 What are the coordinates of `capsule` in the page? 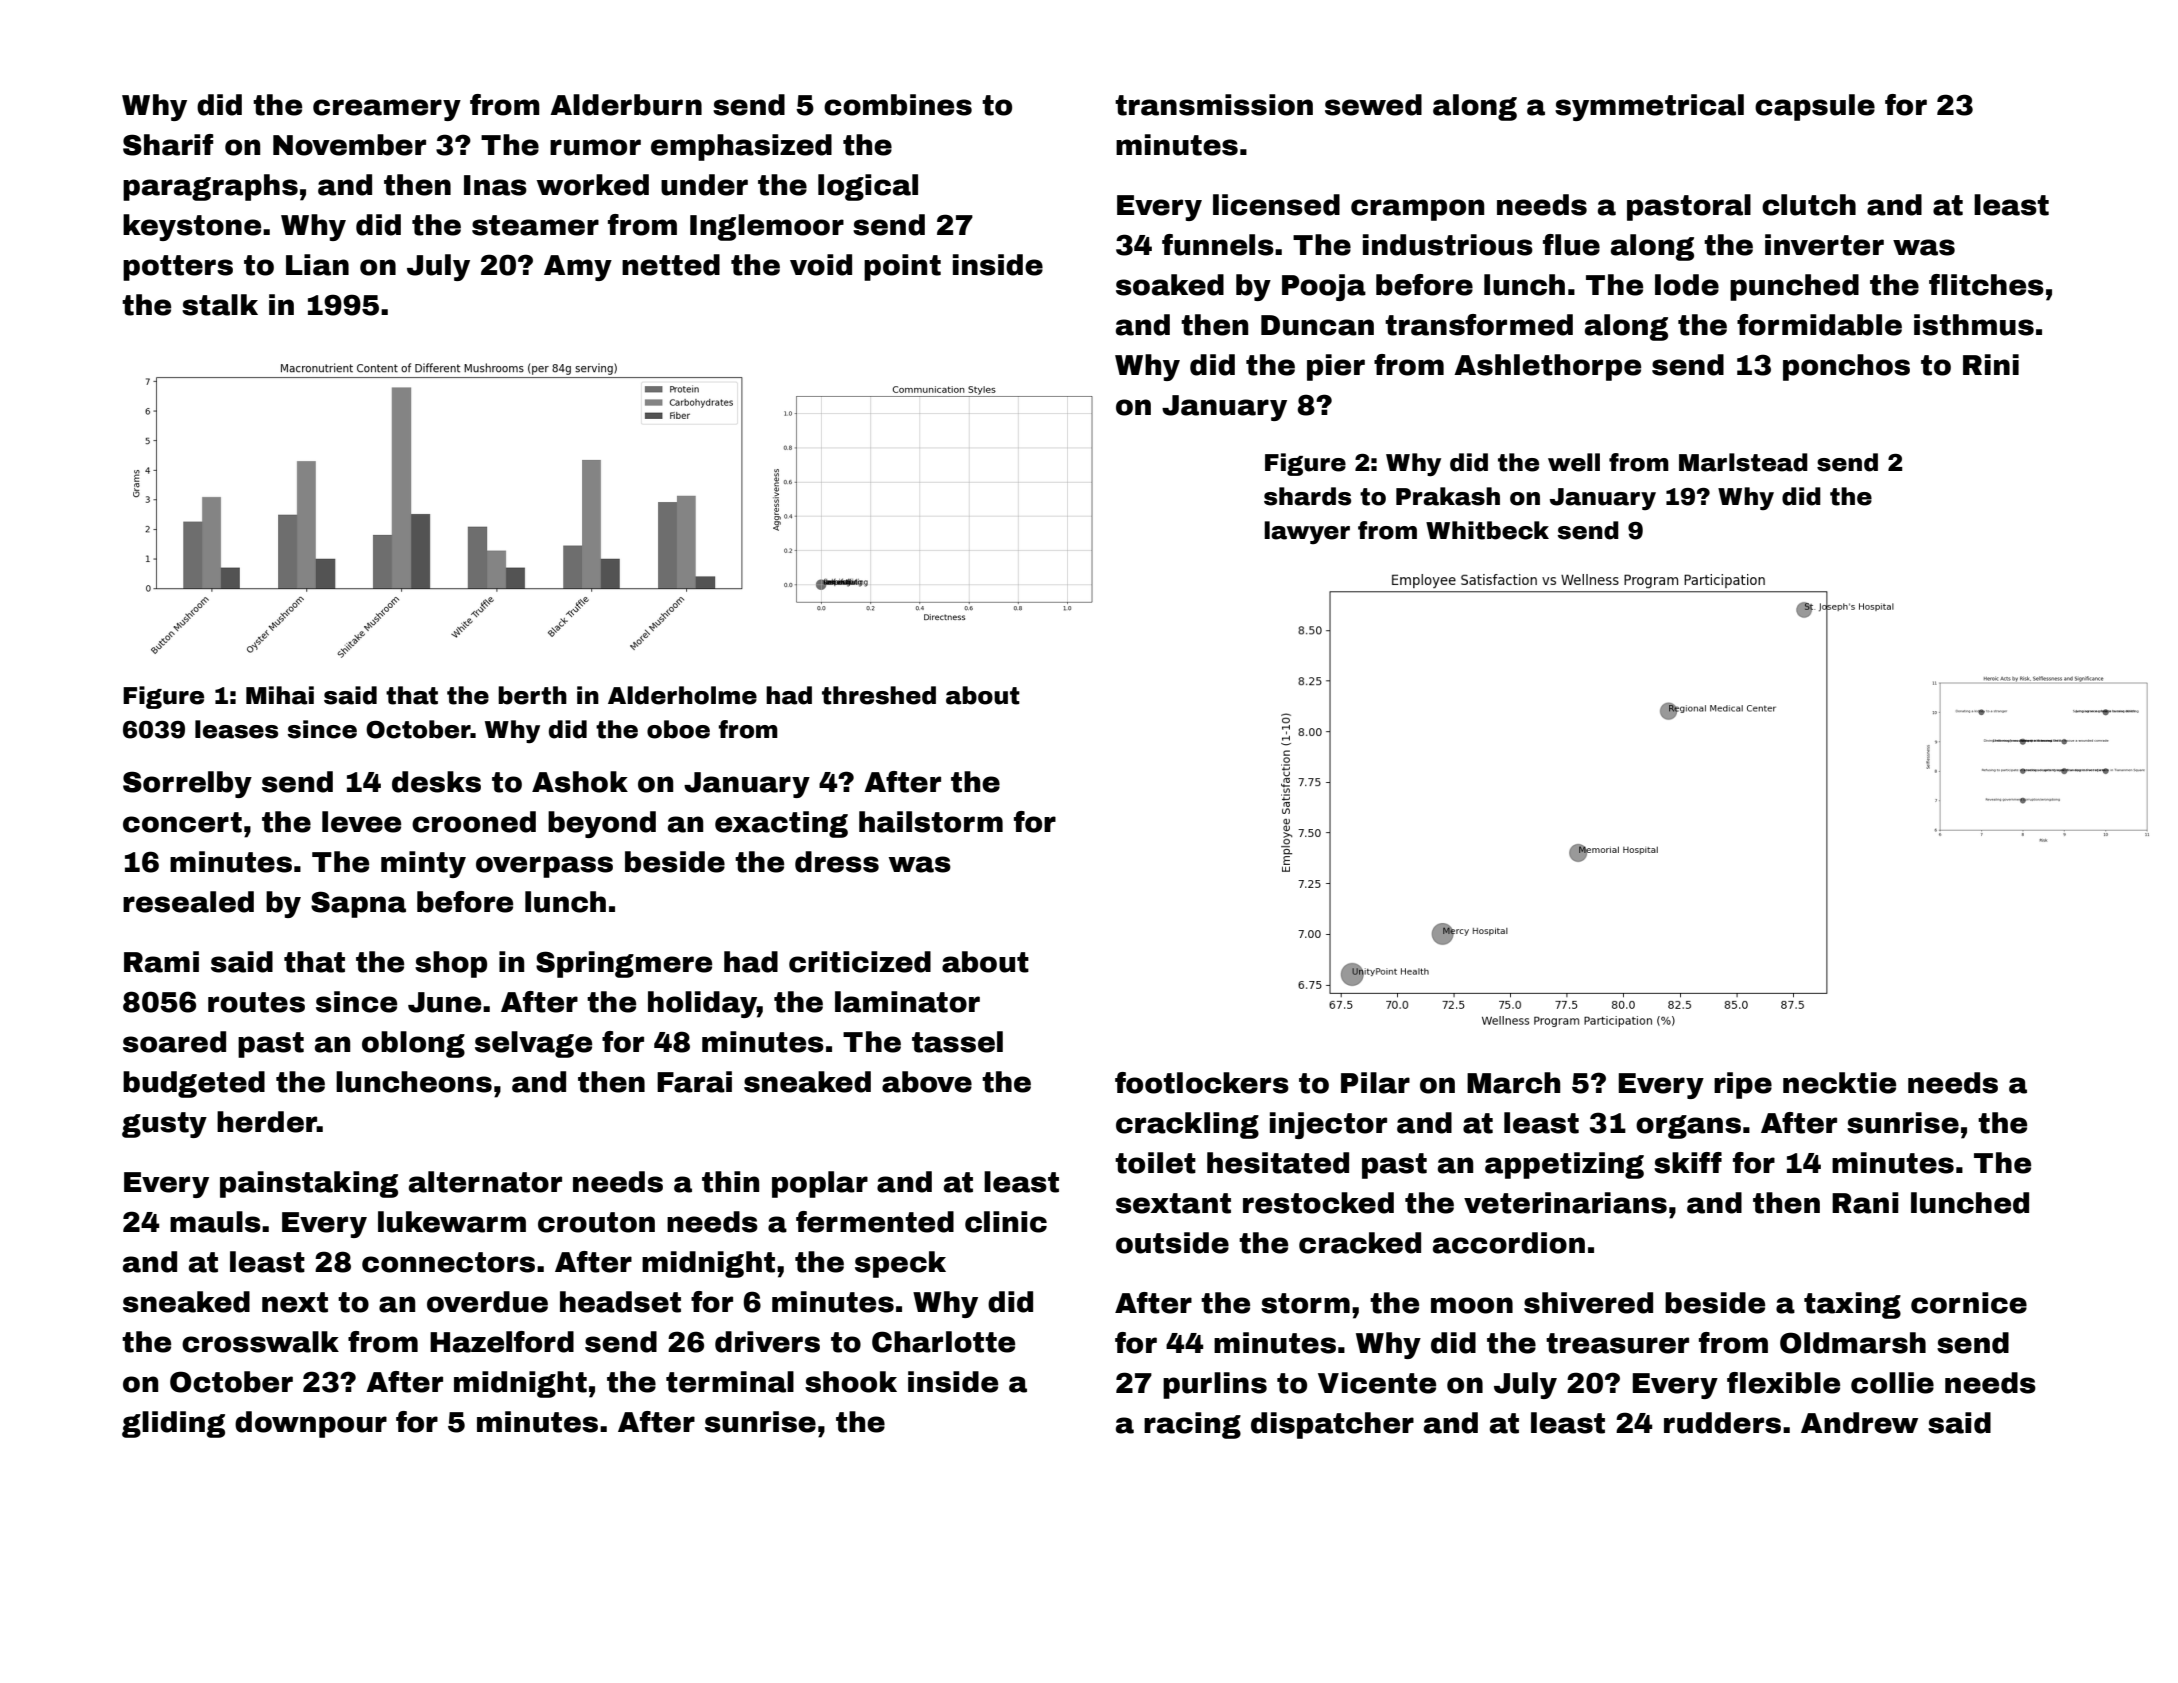 It's located at (1815, 107).
